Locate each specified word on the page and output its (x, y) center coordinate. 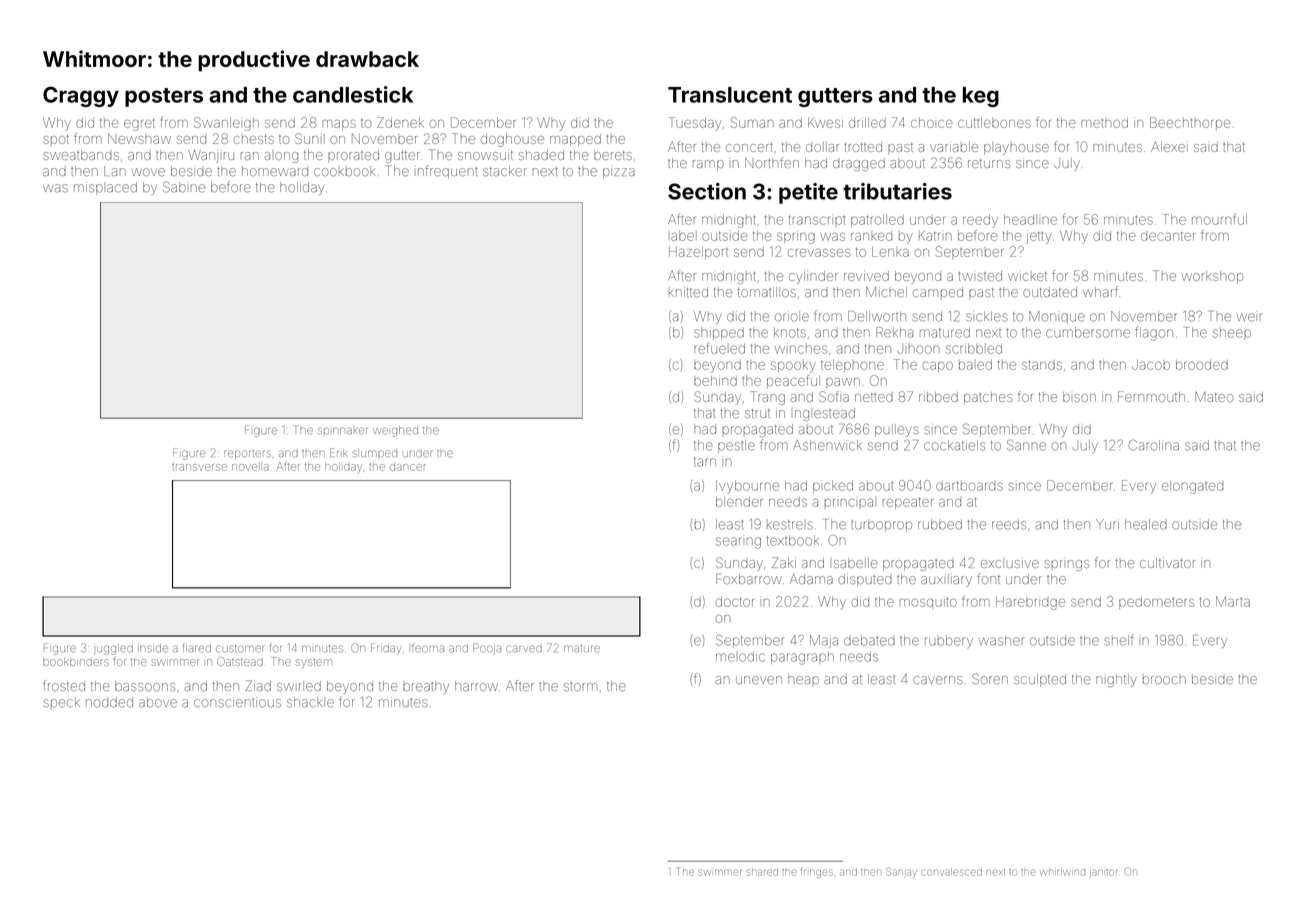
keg (981, 97)
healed (1146, 524)
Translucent (730, 95)
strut (757, 413)
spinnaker (342, 431)
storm (580, 686)
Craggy (81, 96)
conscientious (237, 702)
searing (738, 543)
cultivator (1167, 563)
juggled (113, 649)
